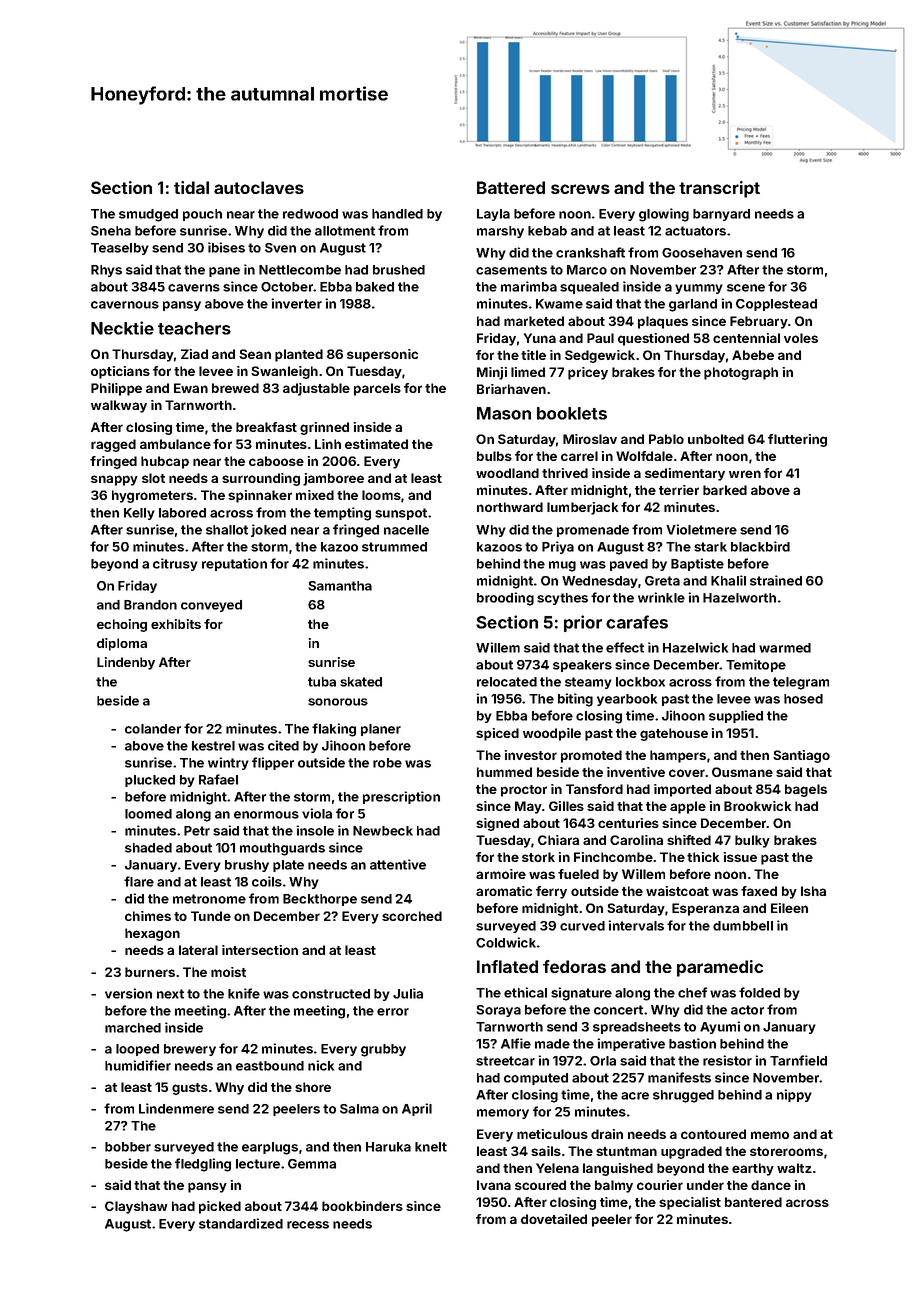  What do you see at coordinates (387, 763) in the screenshot?
I see `robe` at bounding box center [387, 763].
